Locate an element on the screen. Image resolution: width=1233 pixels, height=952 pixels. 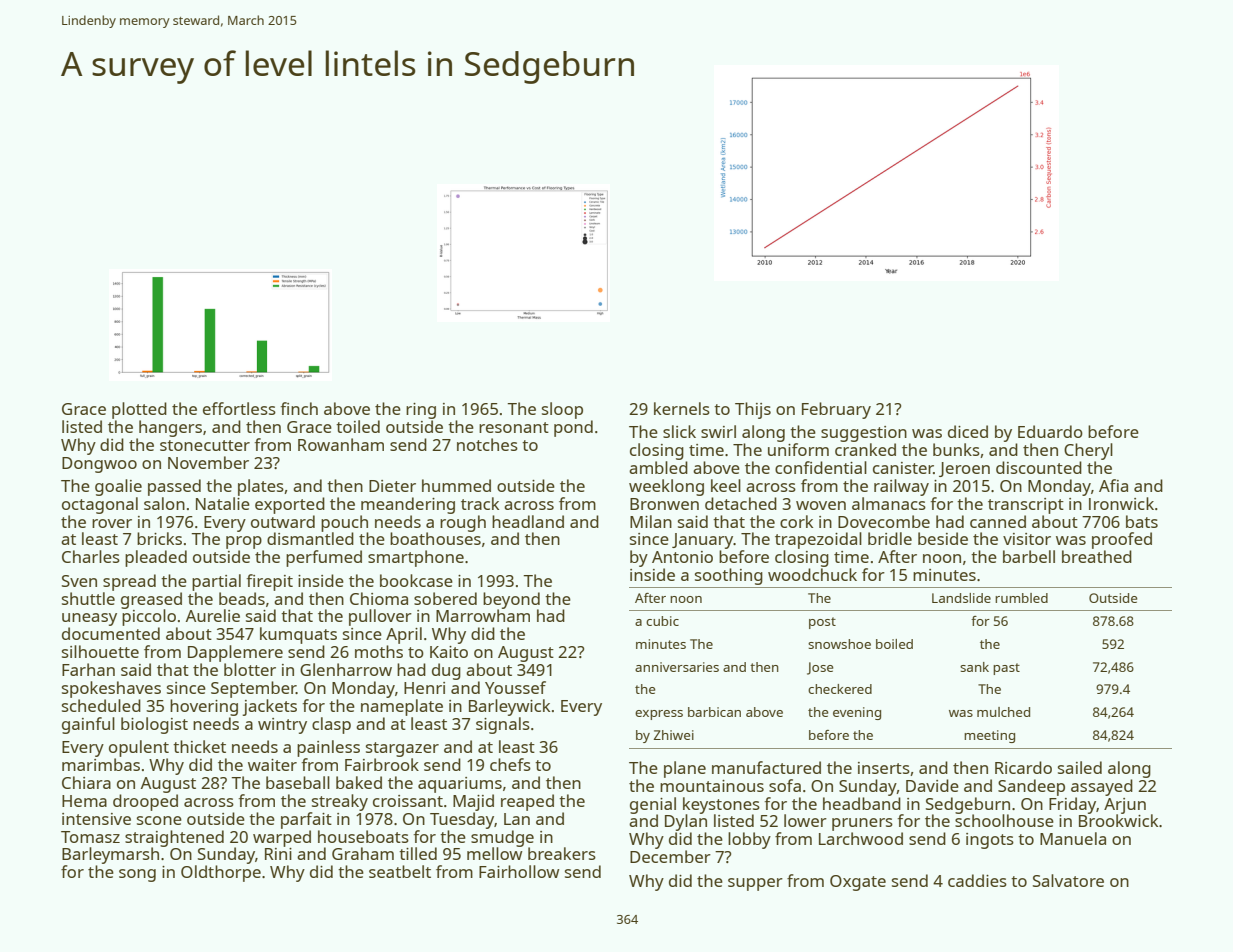
Barleywick is located at coordinates (509, 707).
